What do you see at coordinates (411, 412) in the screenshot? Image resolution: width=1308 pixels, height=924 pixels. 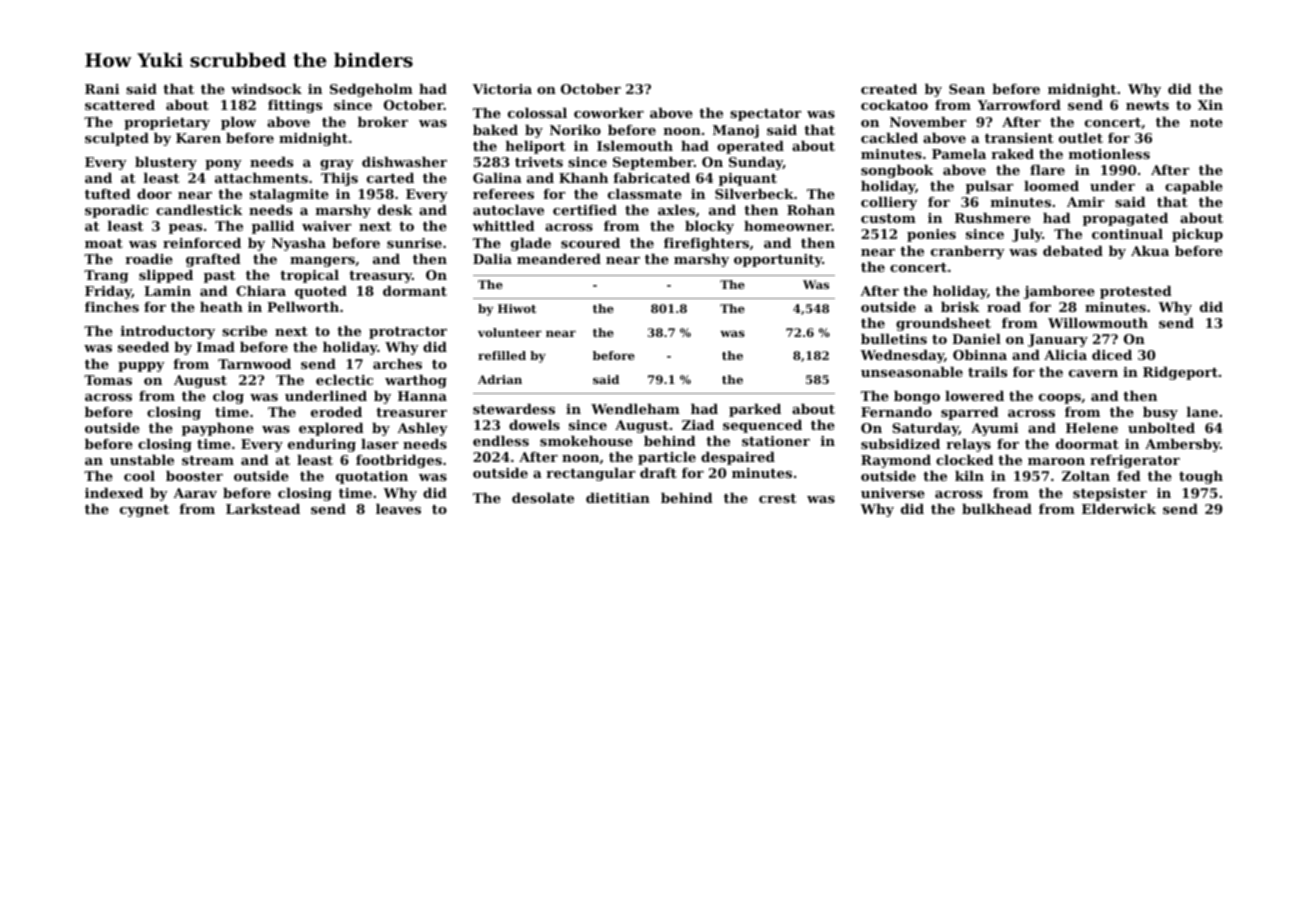 I see `treasurer` at bounding box center [411, 412].
